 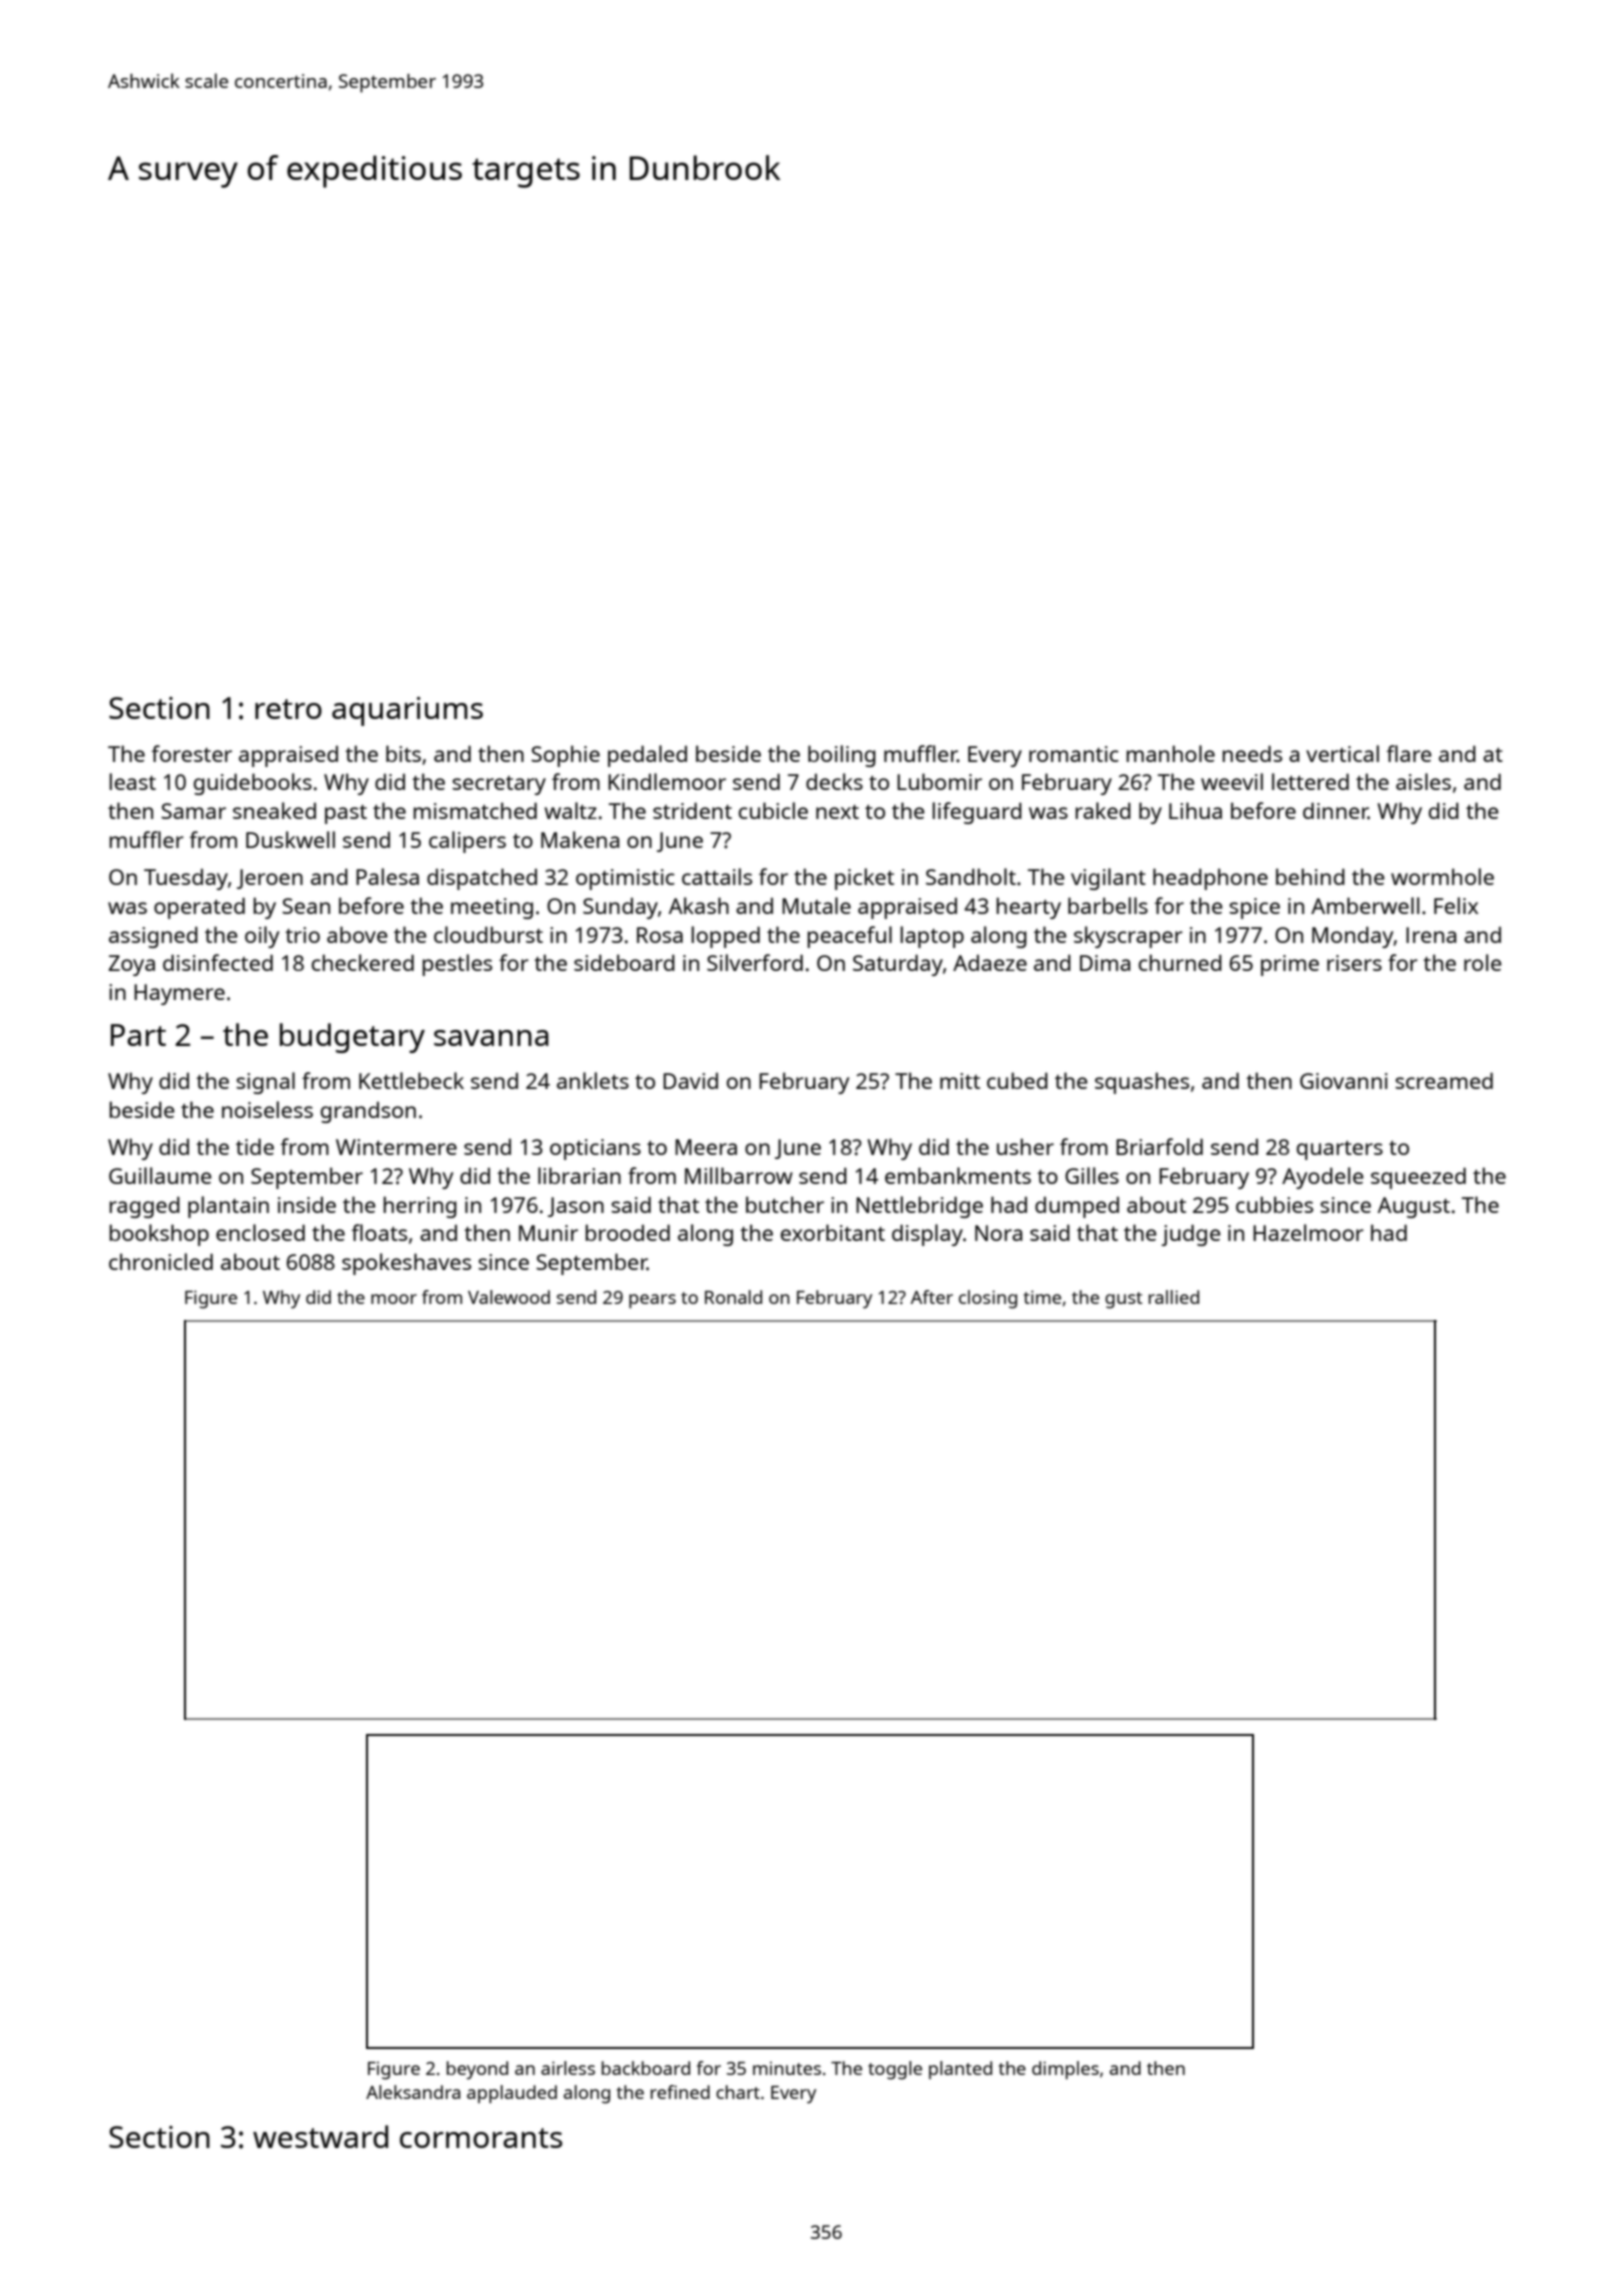 What do you see at coordinates (652, 1301) in the image?
I see `pears` at bounding box center [652, 1301].
